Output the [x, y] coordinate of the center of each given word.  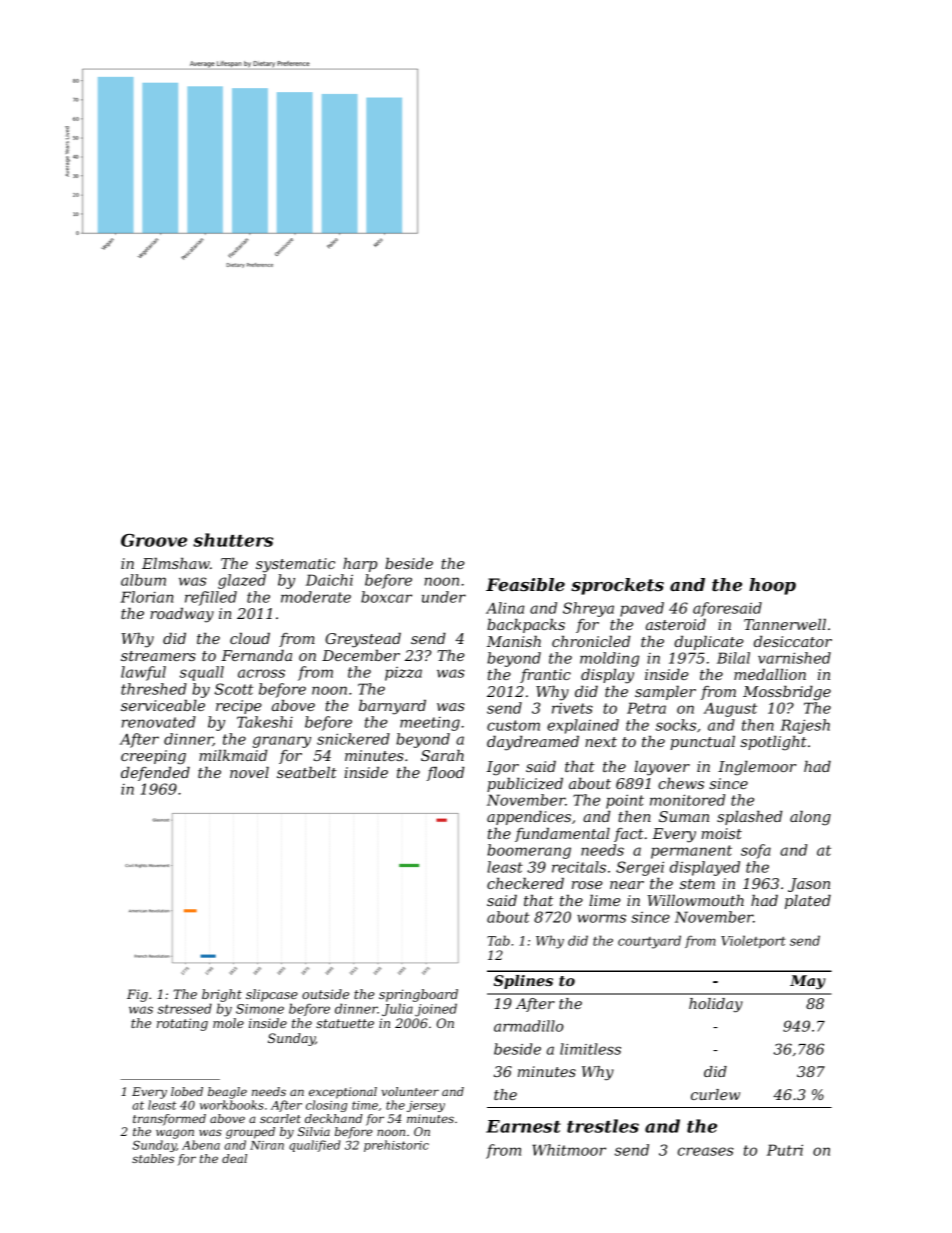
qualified [315, 1146]
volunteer [410, 1091]
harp [360, 565]
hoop [772, 586]
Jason [809, 885]
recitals [579, 867]
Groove [154, 540]
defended [155, 774]
